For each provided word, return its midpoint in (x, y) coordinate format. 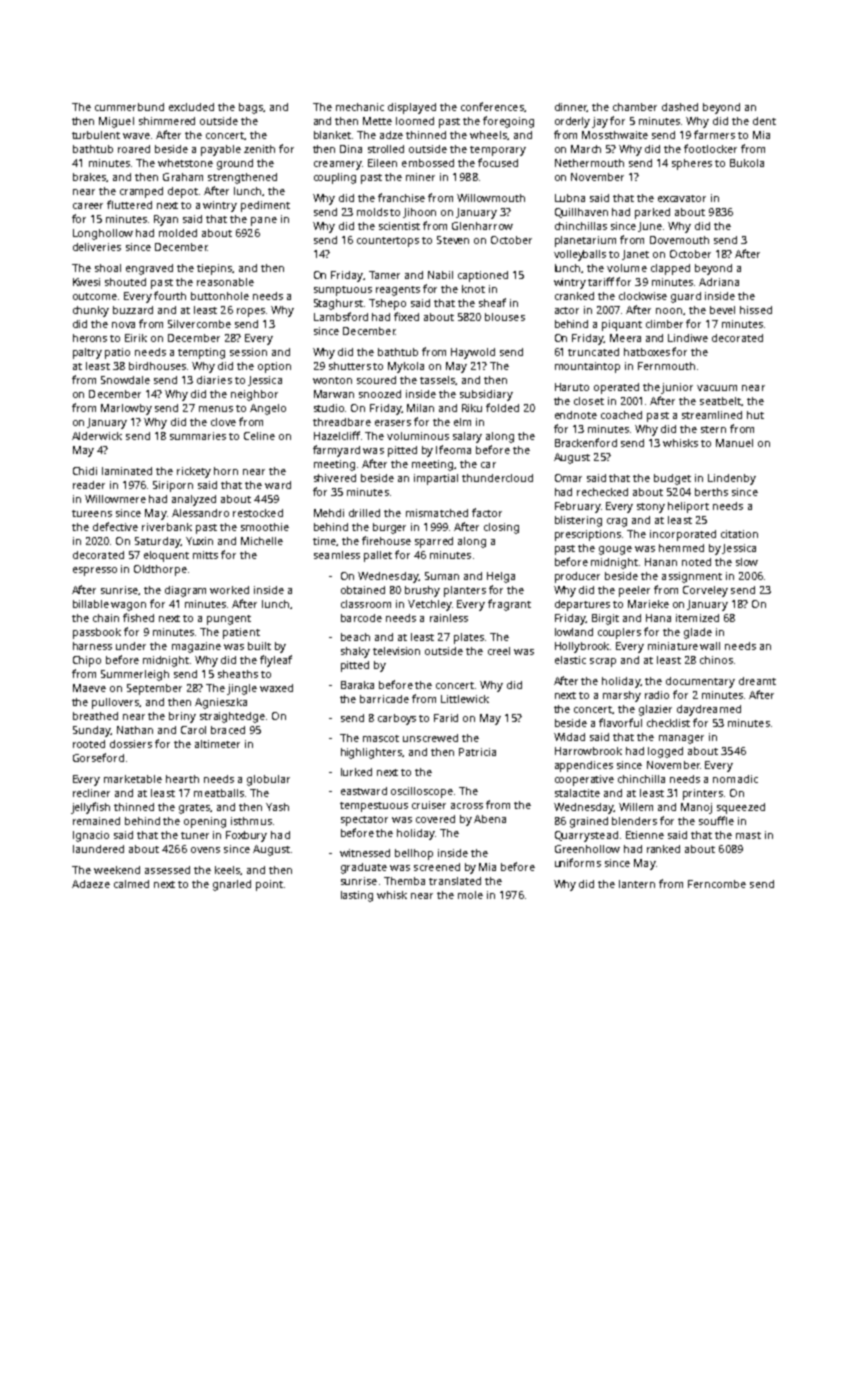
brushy (422, 591)
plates (469, 638)
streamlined (712, 415)
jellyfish (90, 808)
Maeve (89, 688)
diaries (214, 380)
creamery (338, 165)
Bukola (747, 163)
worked (229, 590)
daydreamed (709, 710)
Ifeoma (453, 449)
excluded (191, 107)
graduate (364, 868)
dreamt (757, 681)
